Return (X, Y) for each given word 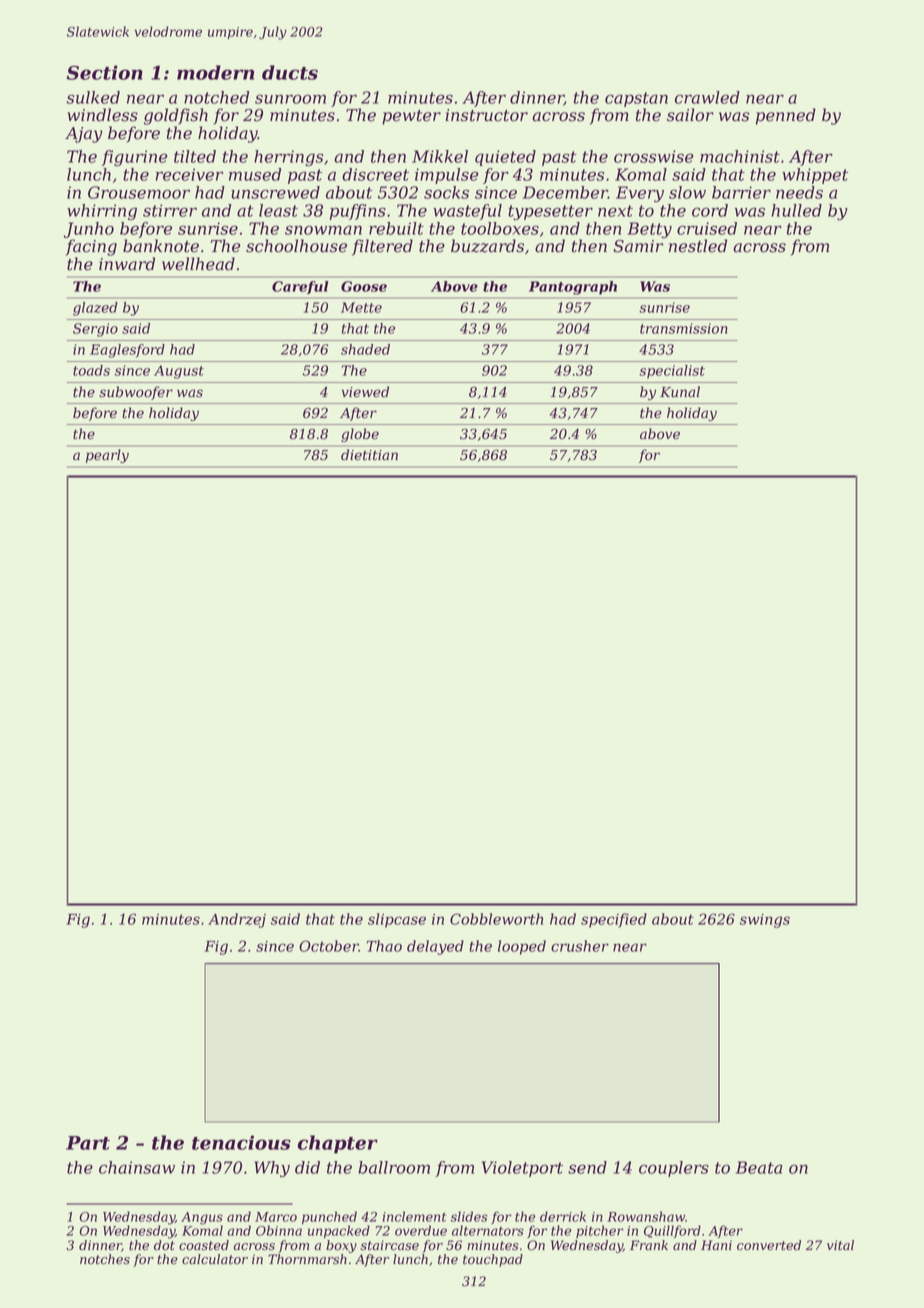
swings (765, 921)
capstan (636, 99)
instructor (486, 115)
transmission (684, 328)
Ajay (84, 135)
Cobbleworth (496, 919)
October (329, 946)
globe (360, 435)
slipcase (397, 920)
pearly (107, 456)
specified (614, 920)
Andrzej (237, 920)
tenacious (241, 1142)
